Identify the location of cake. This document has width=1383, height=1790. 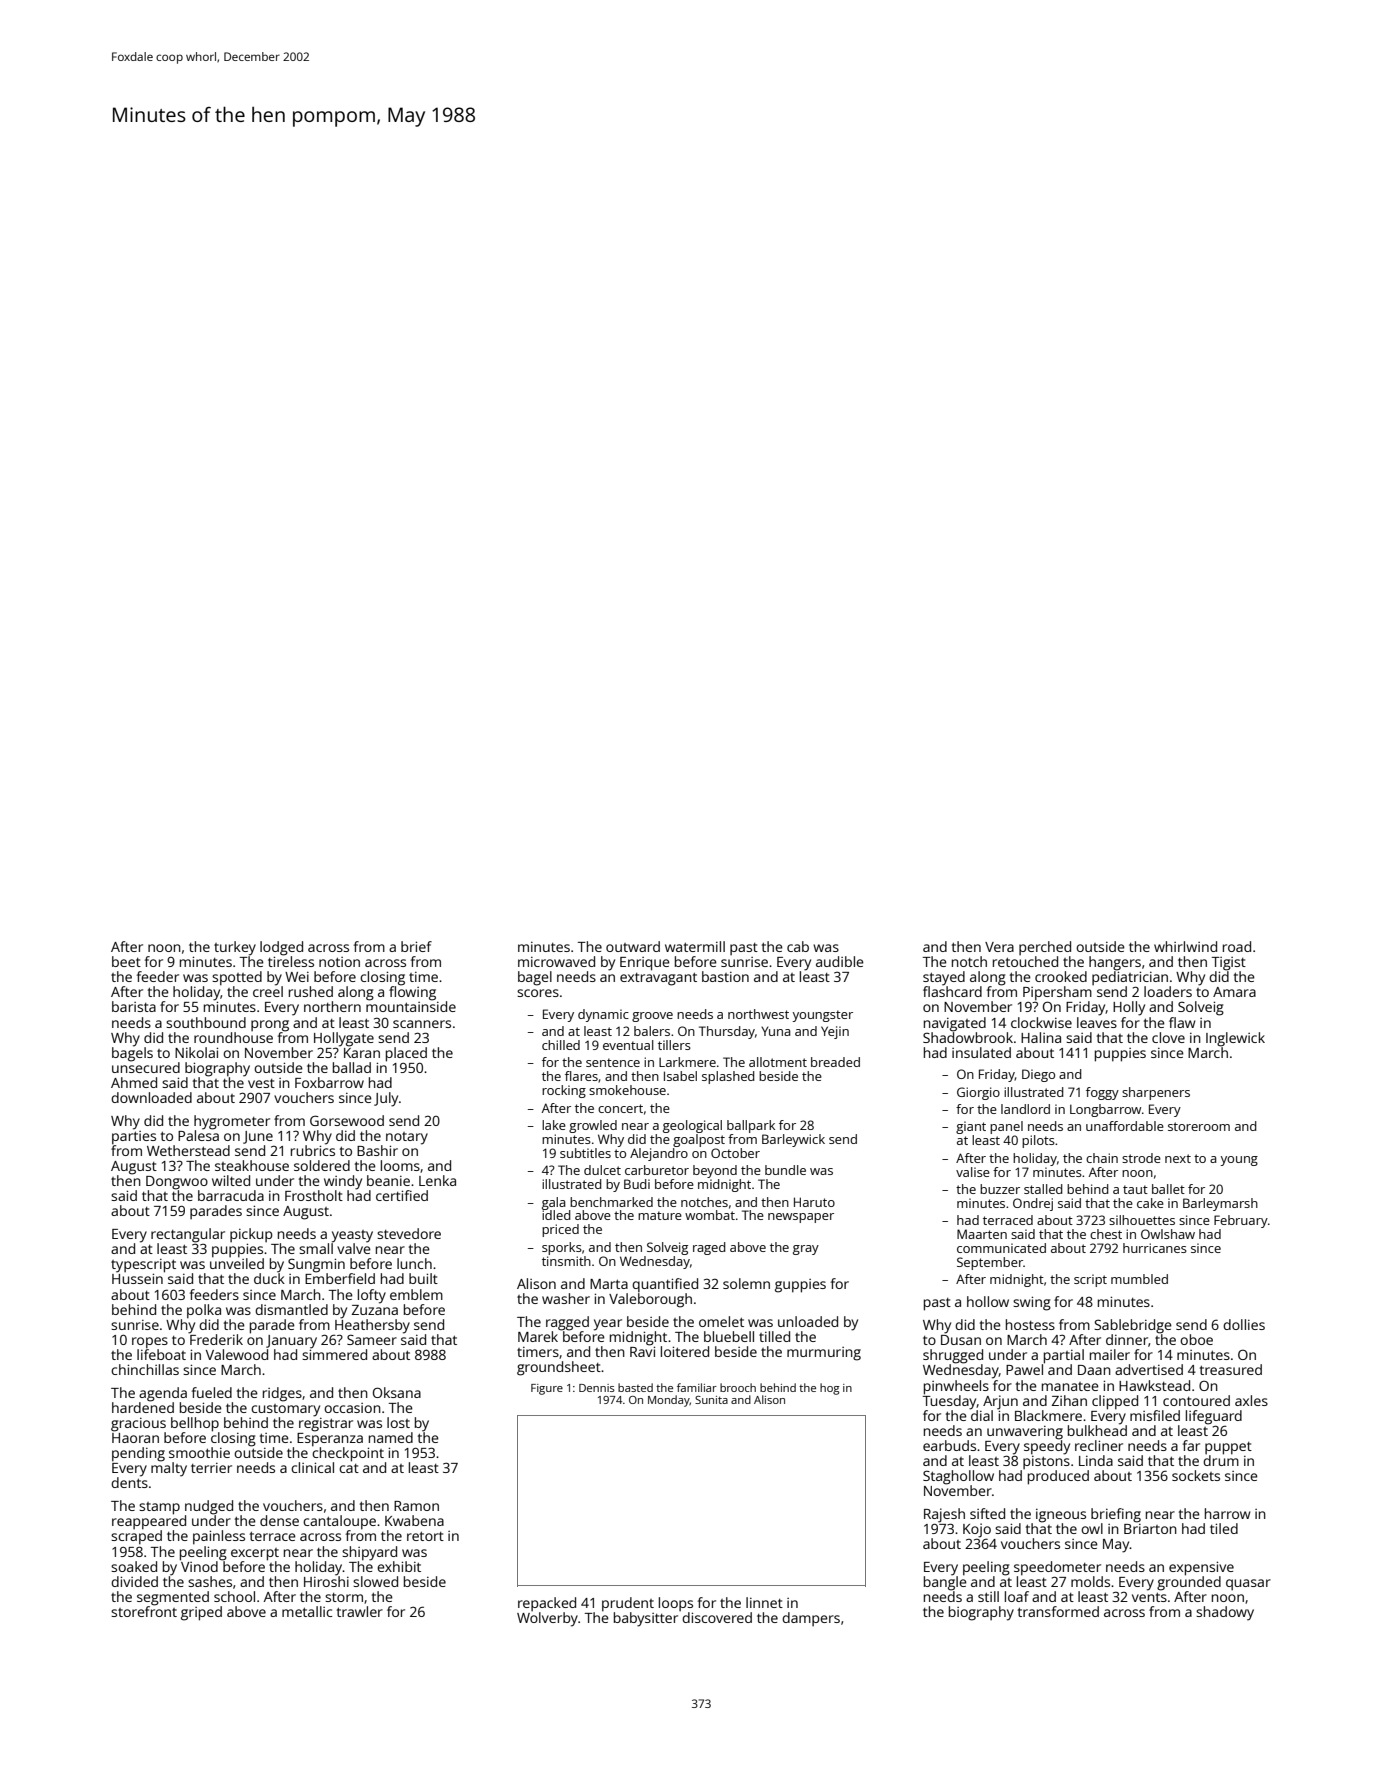
(1150, 1203).
